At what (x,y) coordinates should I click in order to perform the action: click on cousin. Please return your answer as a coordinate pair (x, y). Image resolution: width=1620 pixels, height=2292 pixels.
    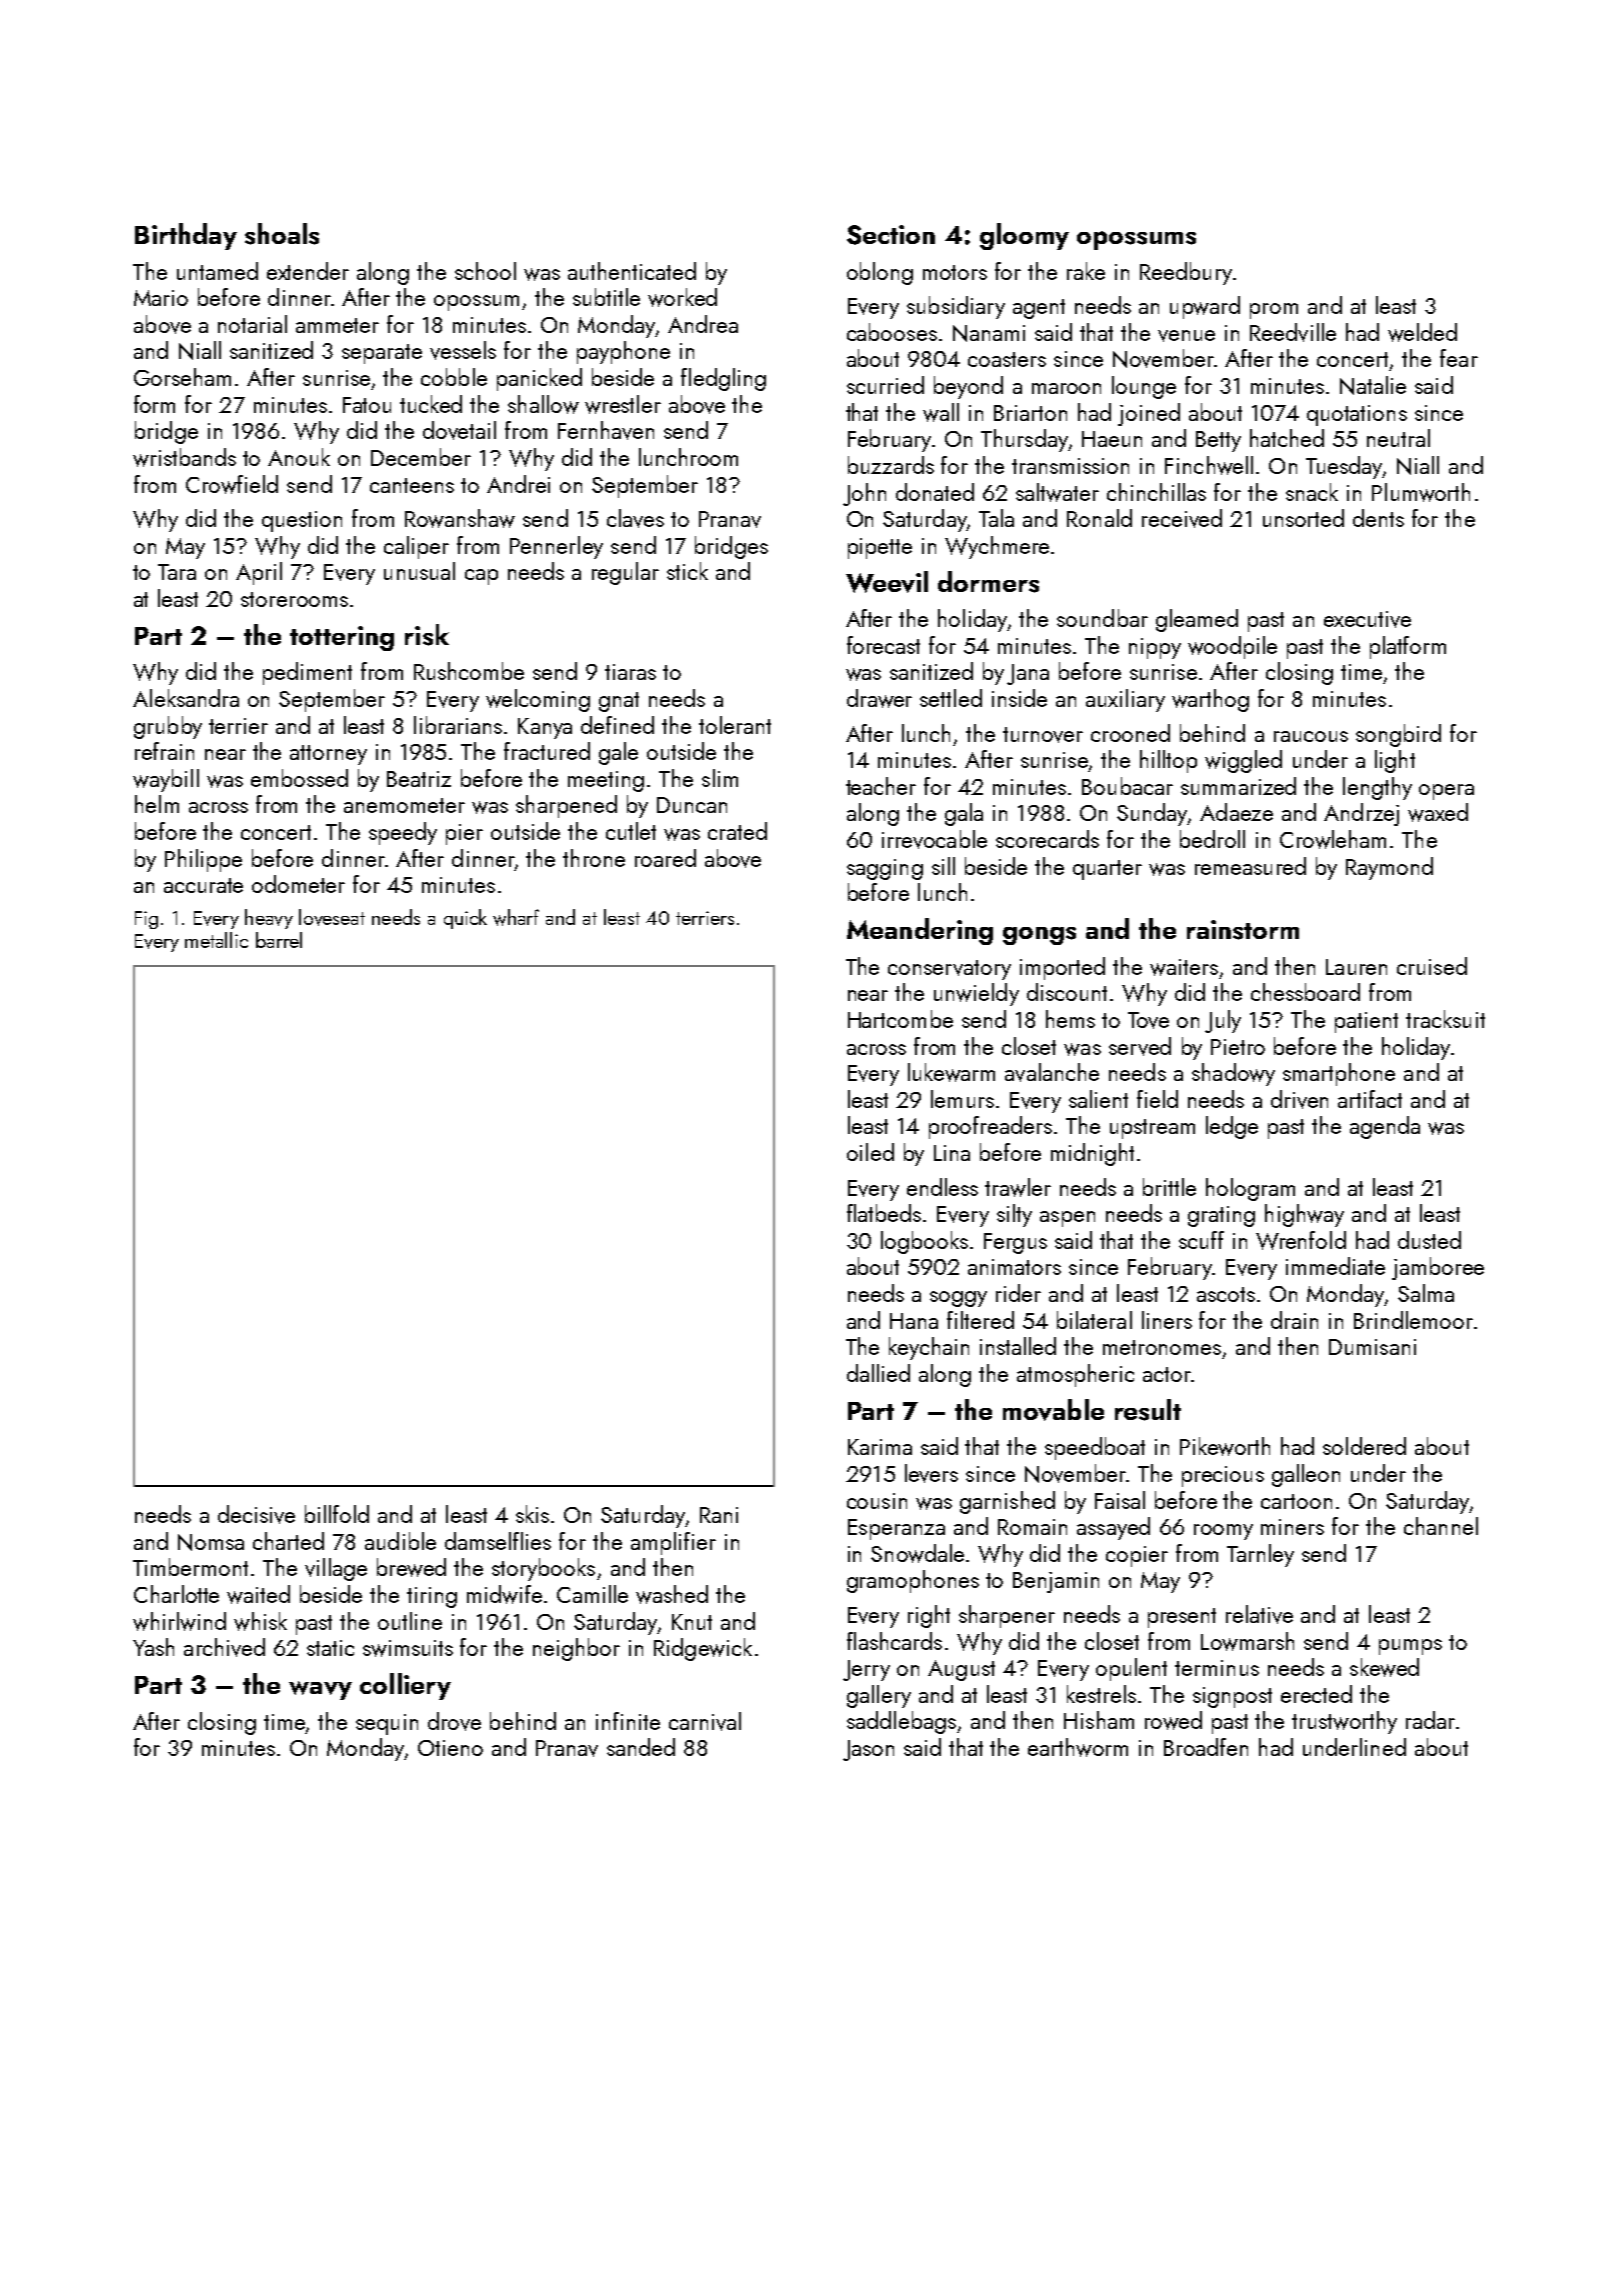
    Looking at the image, I should click on (877, 1501).
